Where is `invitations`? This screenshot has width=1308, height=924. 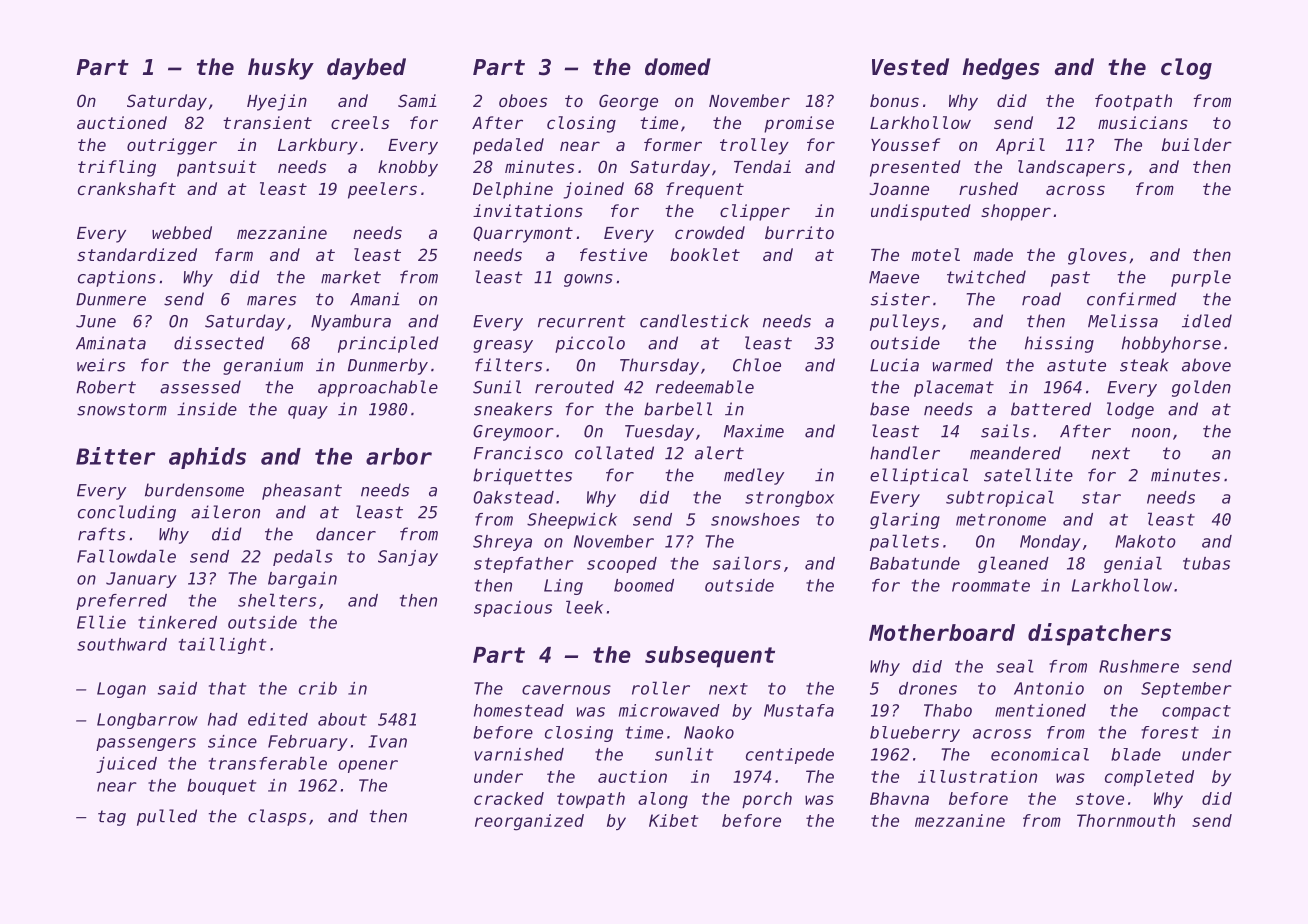
invitations is located at coordinates (528, 210).
